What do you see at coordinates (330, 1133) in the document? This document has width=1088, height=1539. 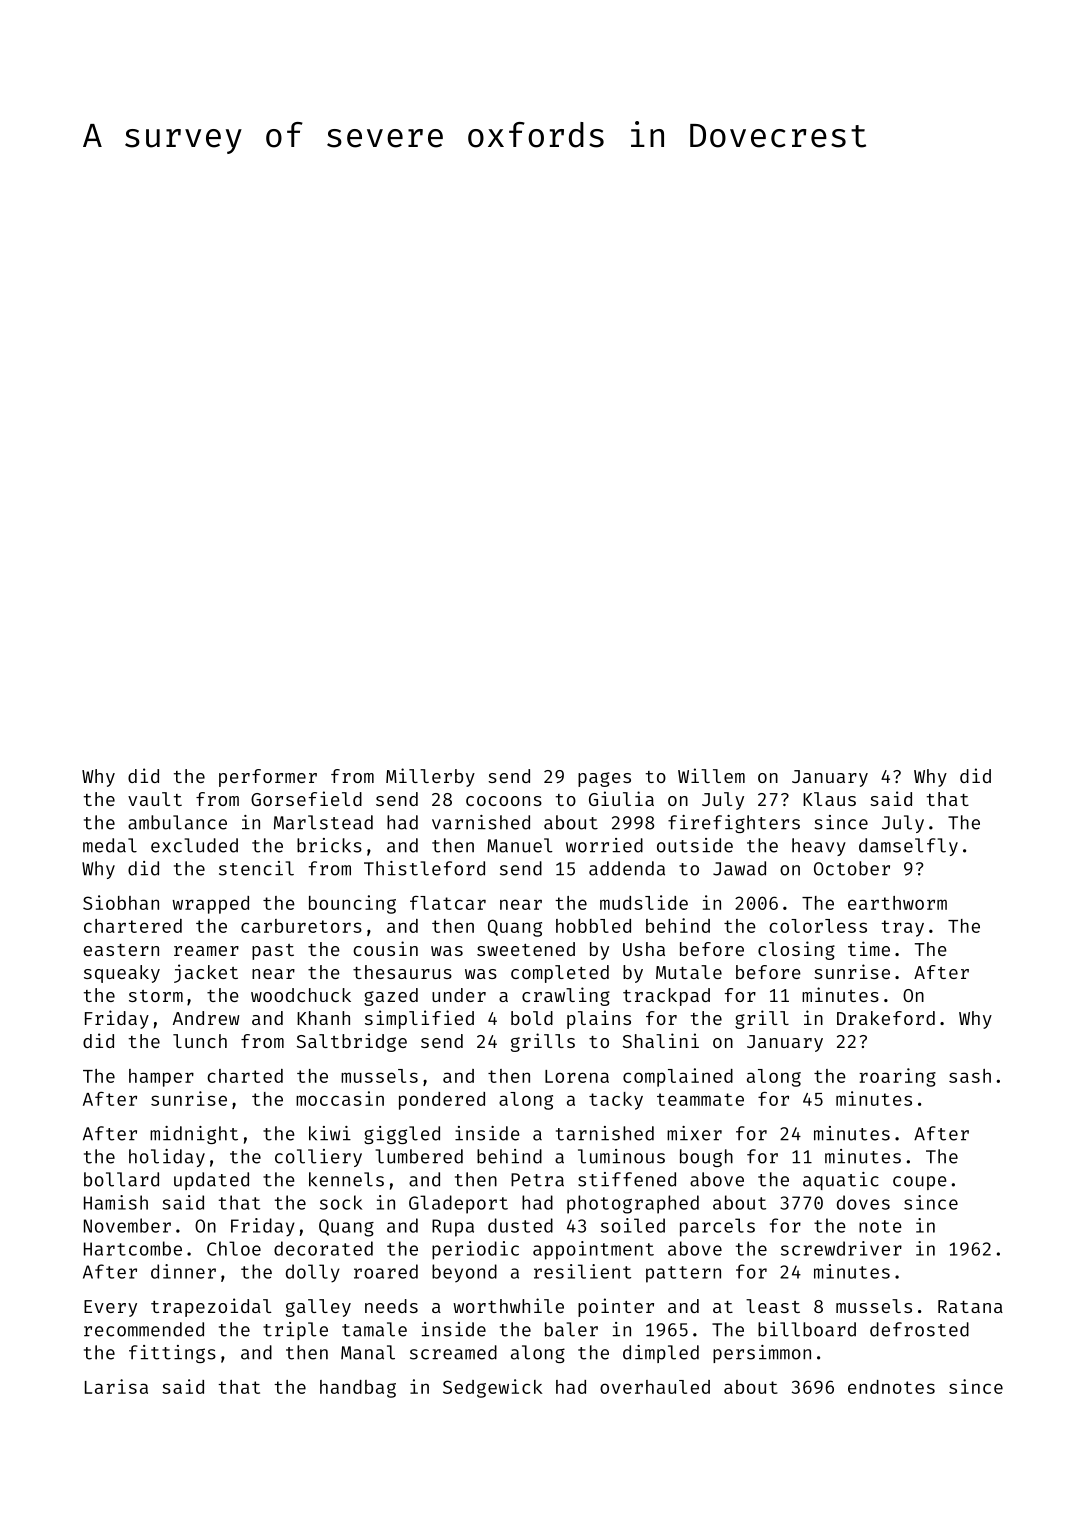 I see `kiwi` at bounding box center [330, 1133].
